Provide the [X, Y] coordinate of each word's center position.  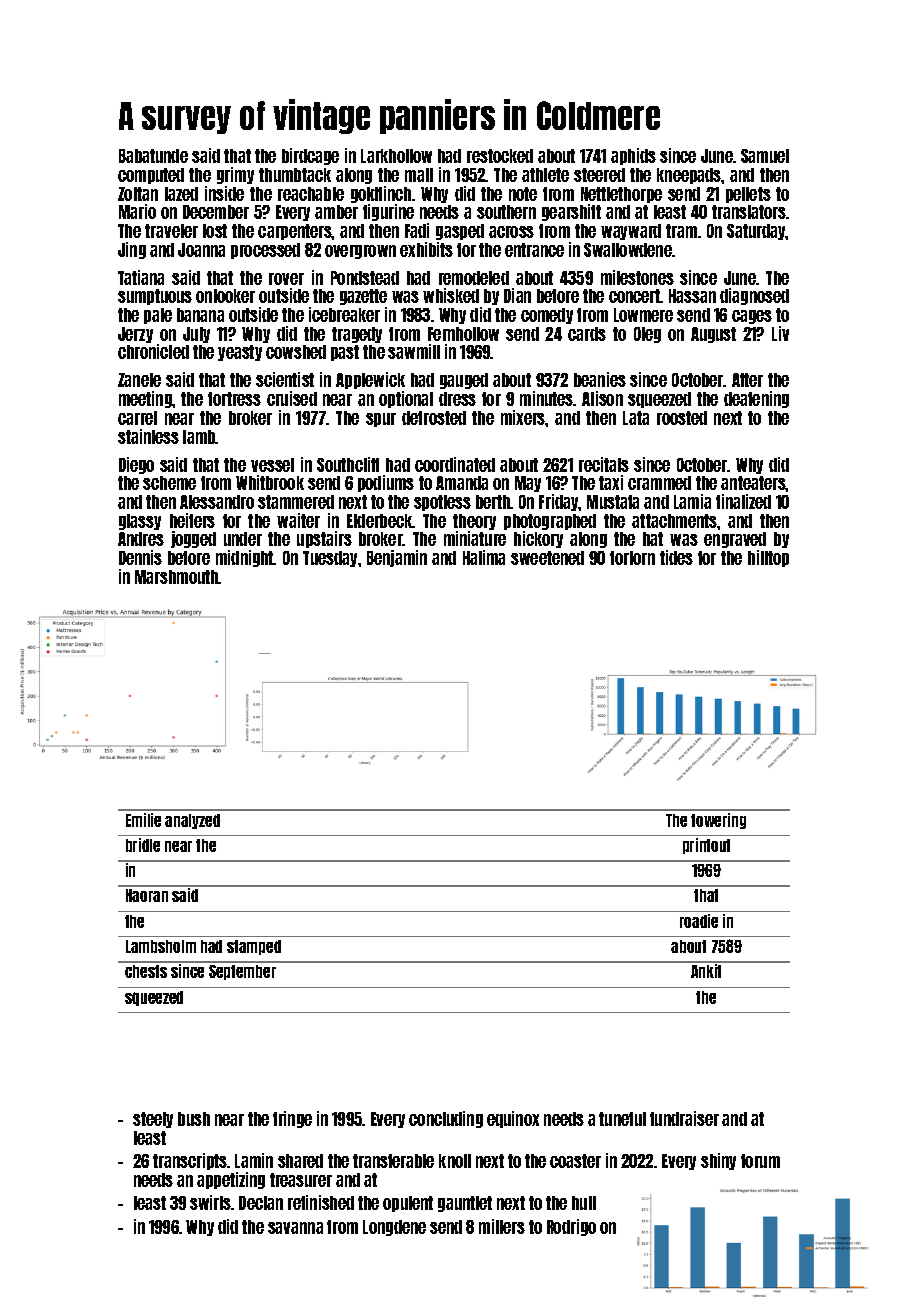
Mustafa [613, 502]
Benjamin [397, 558]
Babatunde [153, 156]
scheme [169, 483]
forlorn [632, 558]
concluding [446, 1119]
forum [760, 1161]
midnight [245, 558]
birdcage [310, 156]
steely [153, 1120]
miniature [475, 538]
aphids [633, 156]
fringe [292, 1119]
